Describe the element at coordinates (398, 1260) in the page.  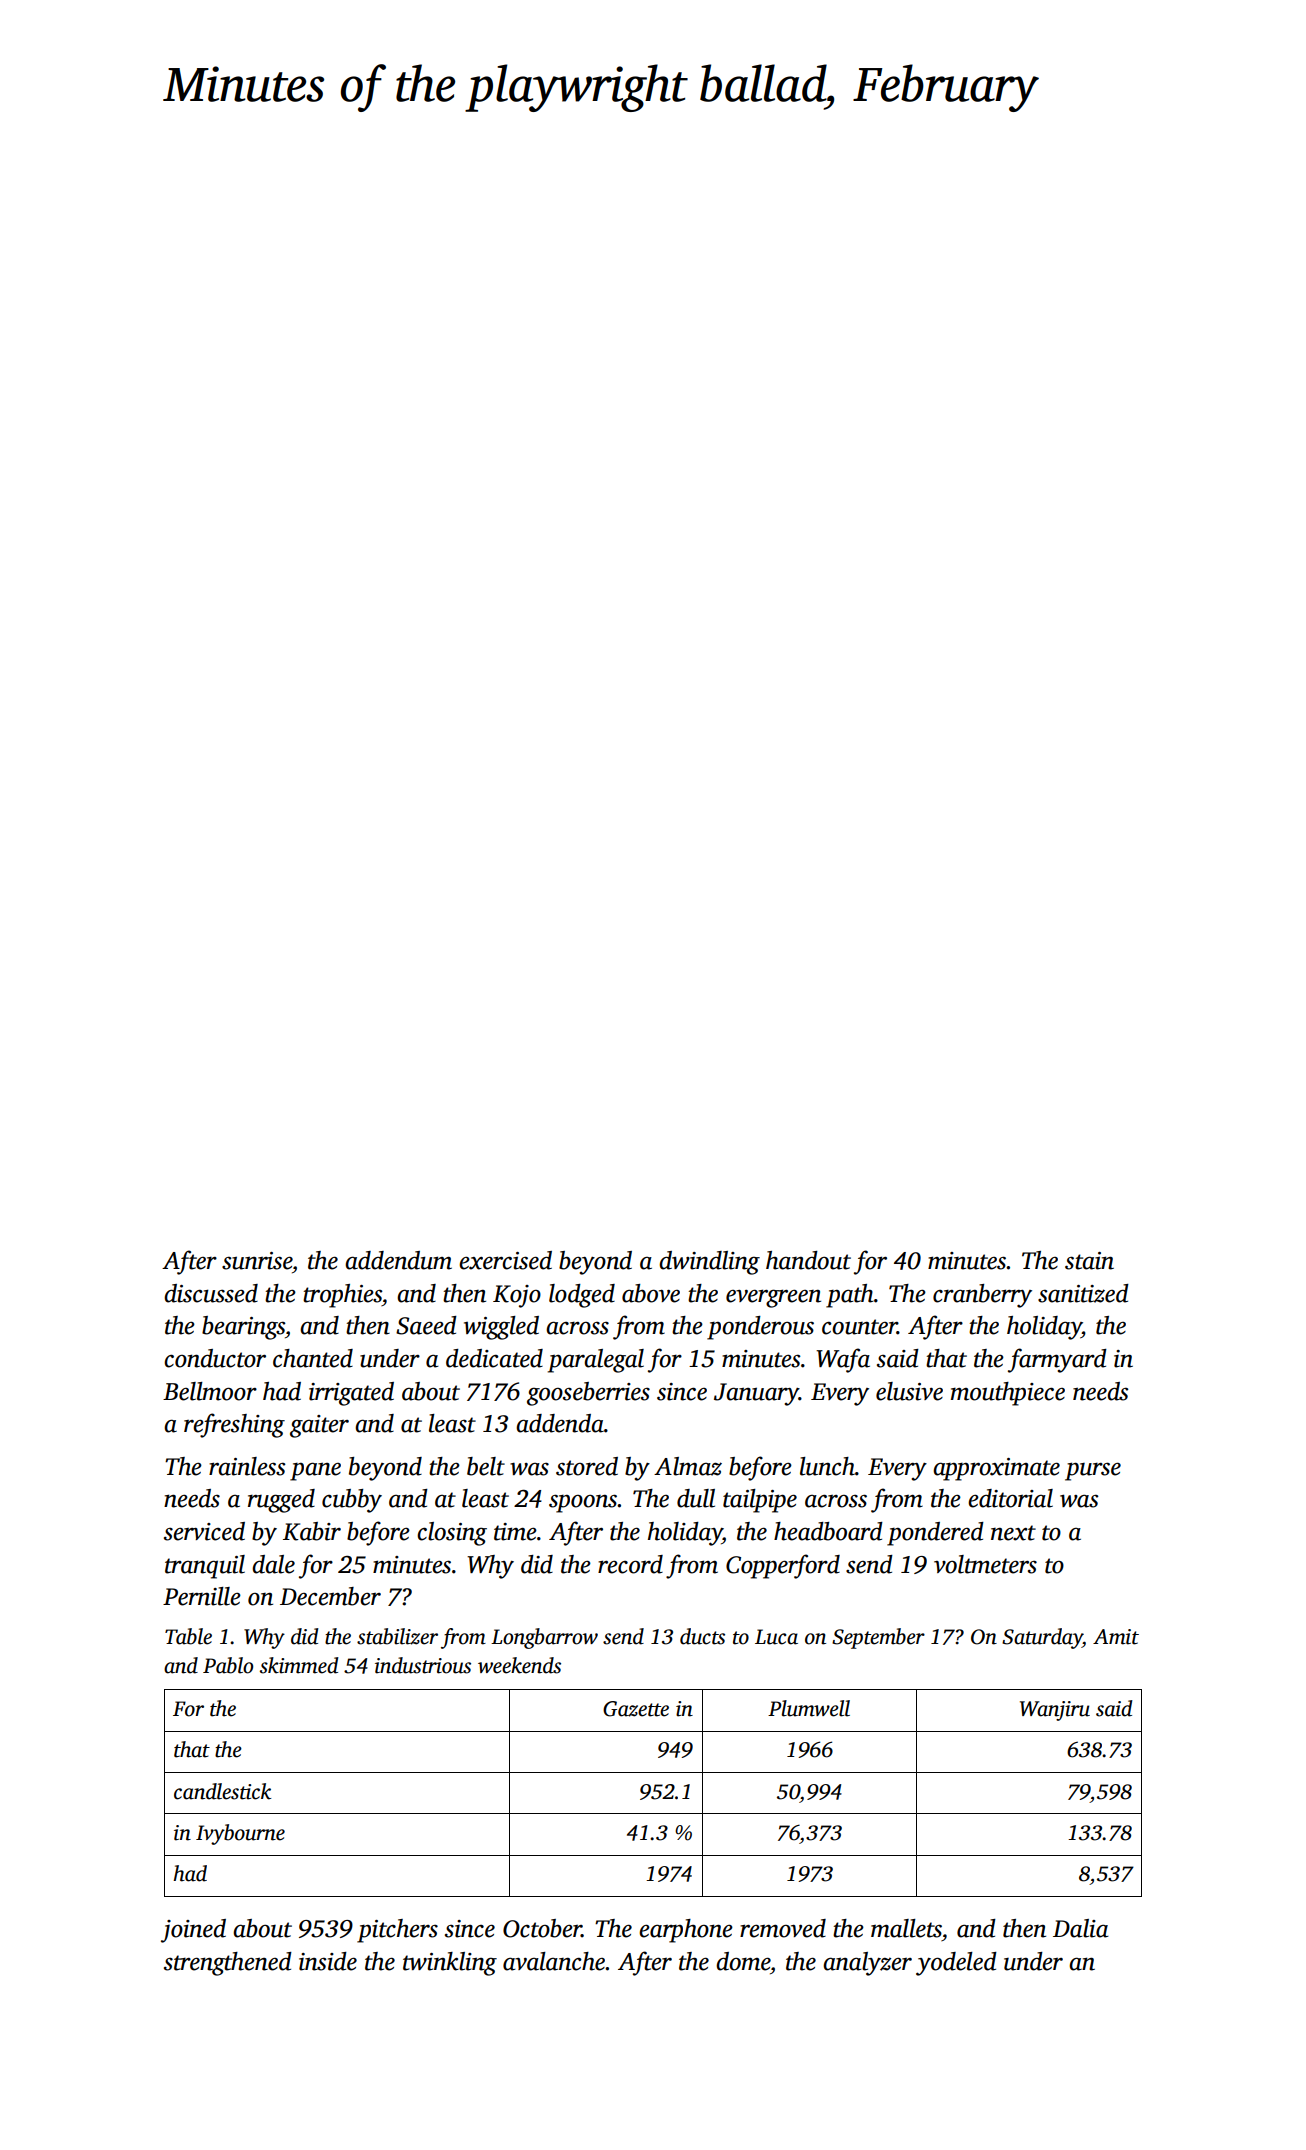
I see `addendum` at that location.
